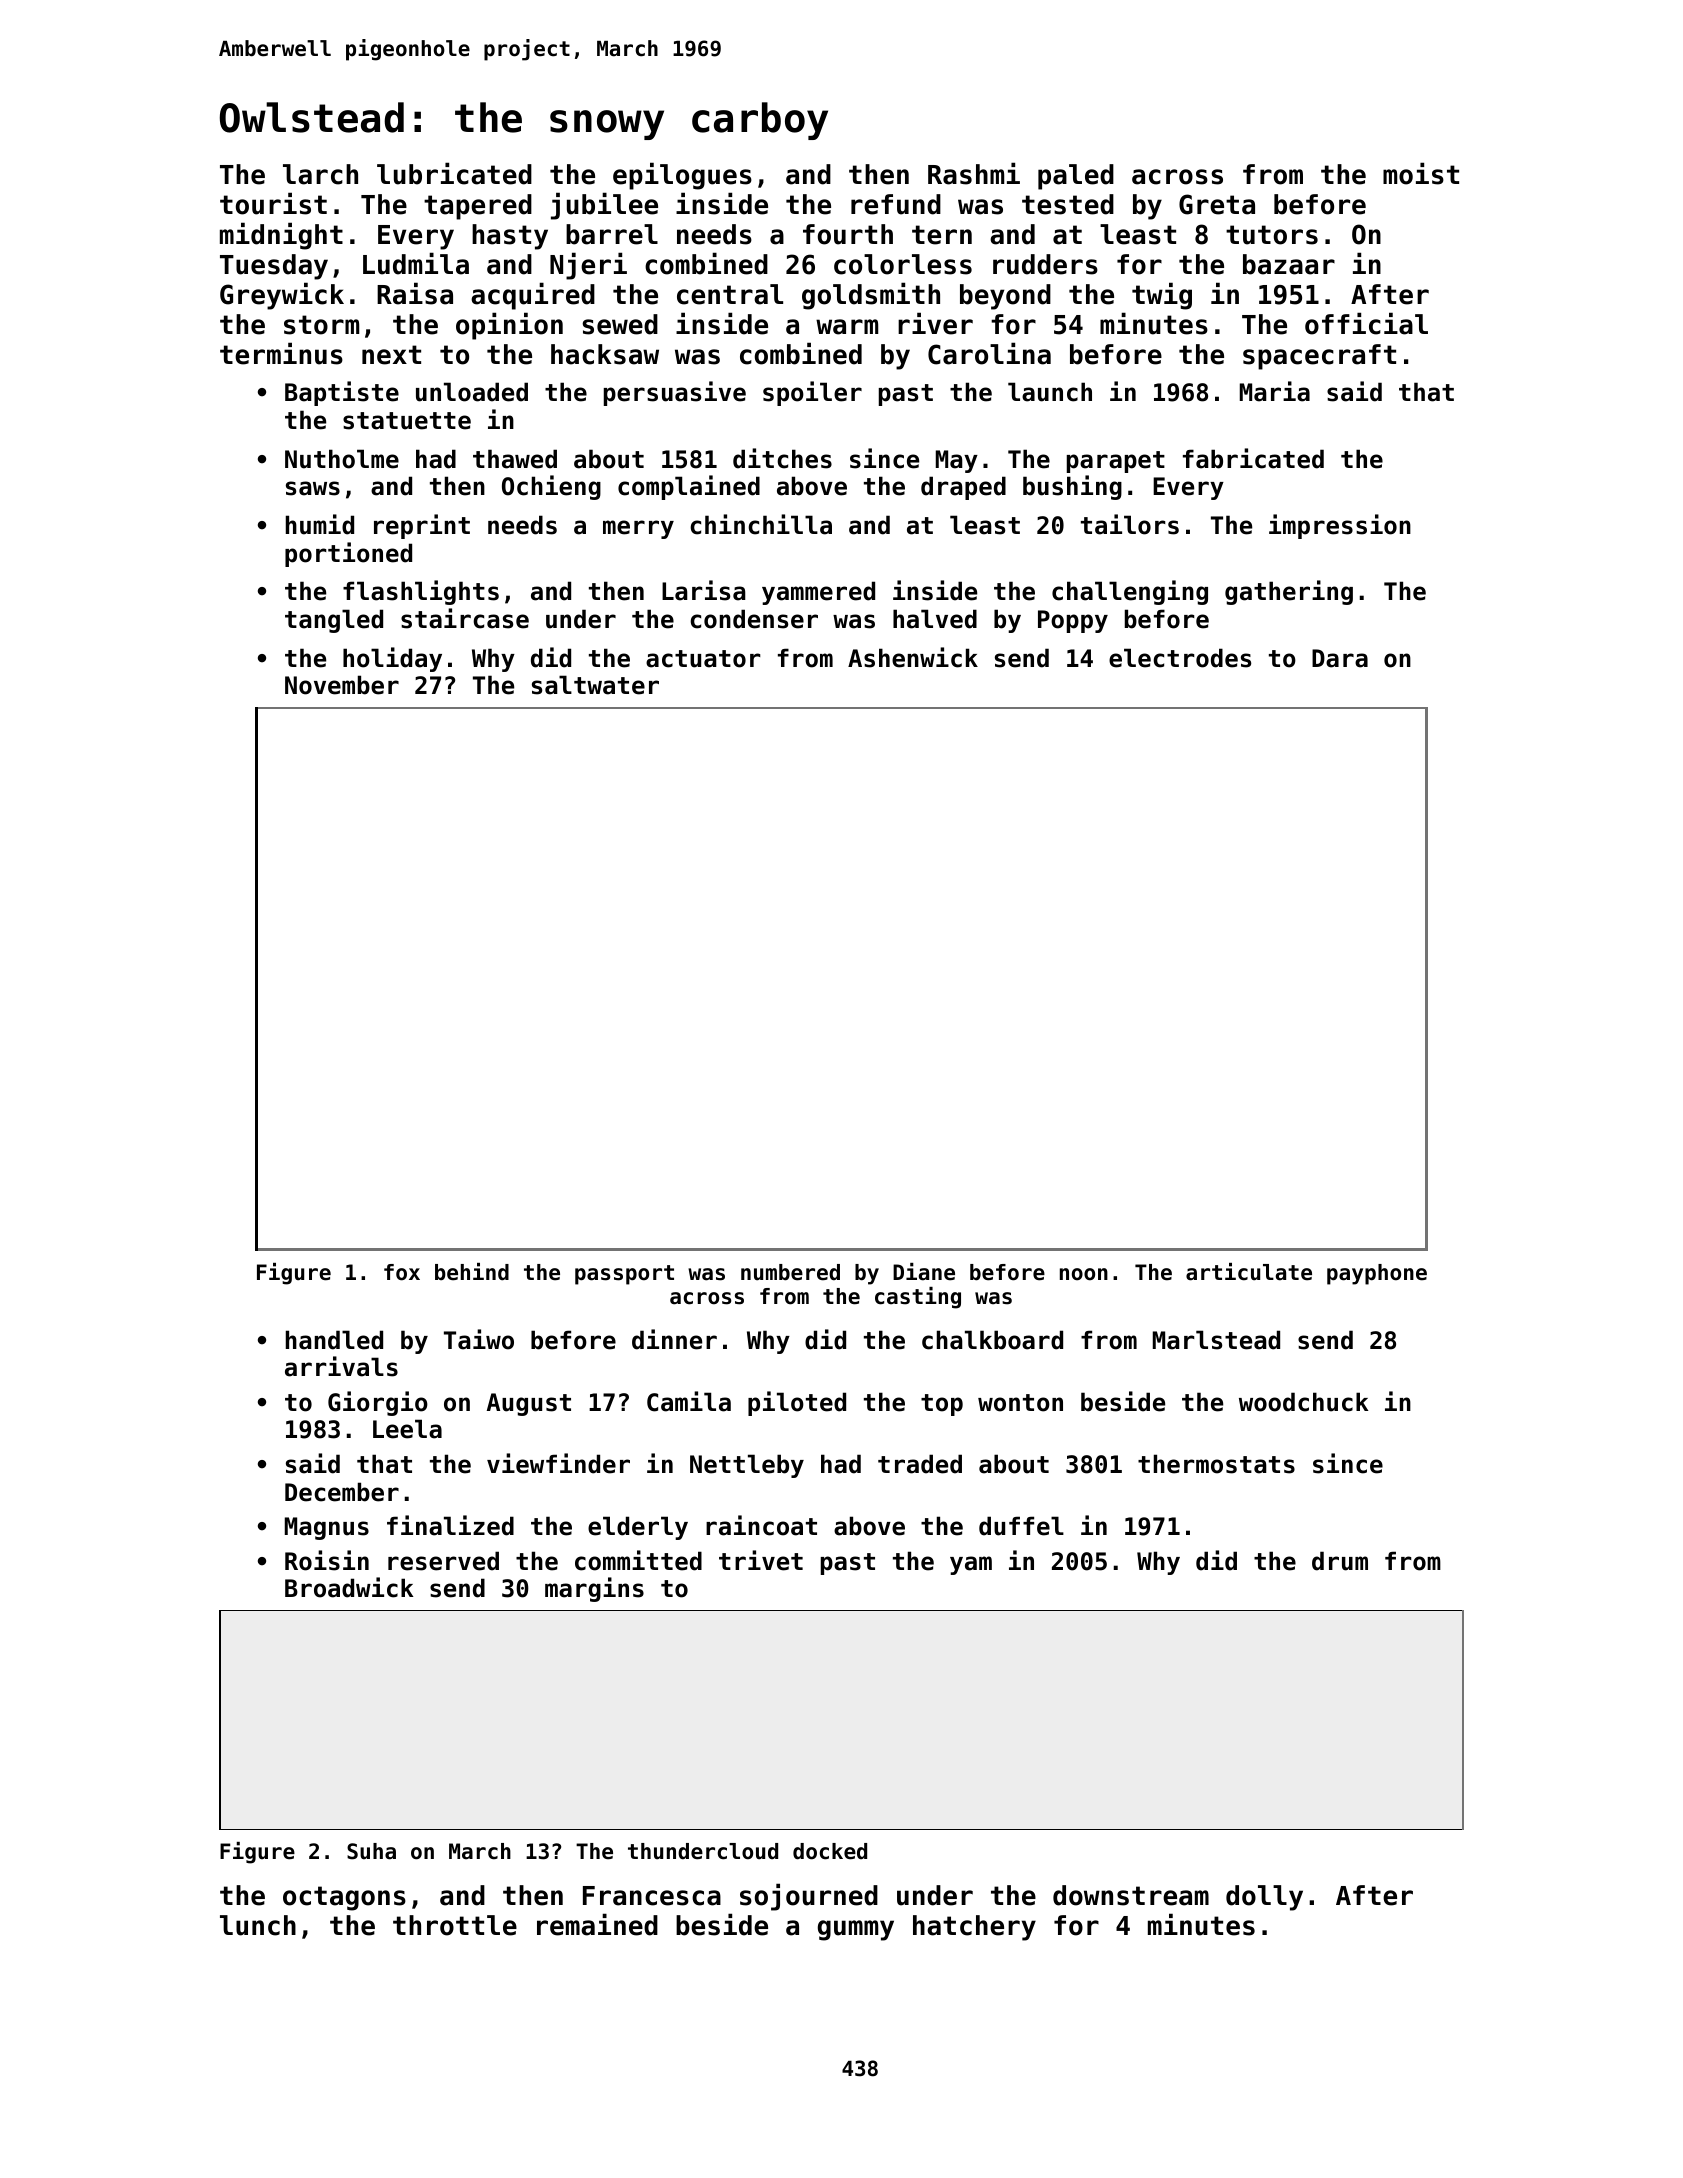 This document has height=2178, width=1683. What do you see at coordinates (1366, 323) in the document?
I see `official` at bounding box center [1366, 323].
